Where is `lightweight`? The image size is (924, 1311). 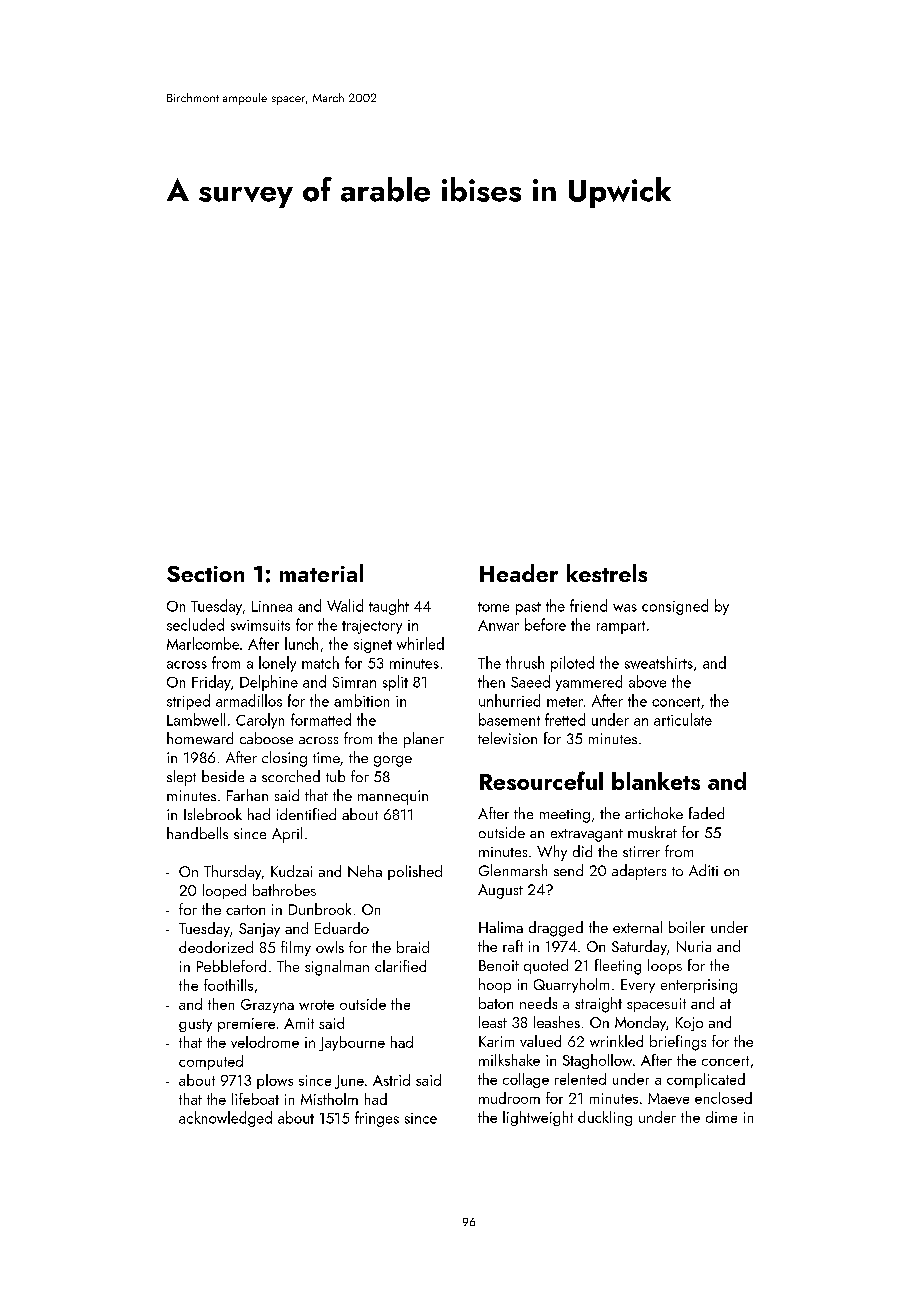 lightweight is located at coordinates (538, 1118).
